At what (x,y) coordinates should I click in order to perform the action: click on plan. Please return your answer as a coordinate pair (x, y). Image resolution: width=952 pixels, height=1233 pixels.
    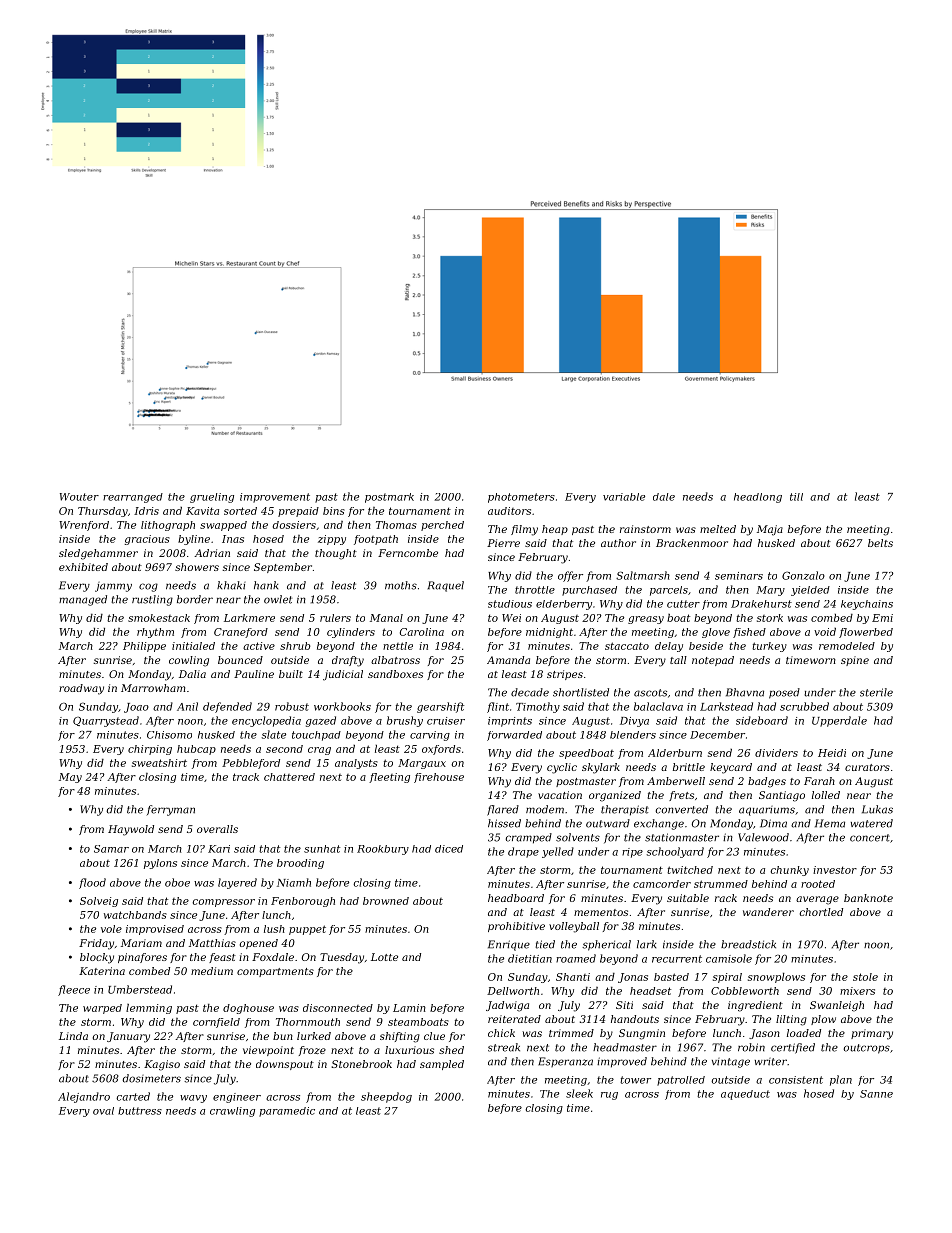
    Looking at the image, I should click on (841, 1080).
